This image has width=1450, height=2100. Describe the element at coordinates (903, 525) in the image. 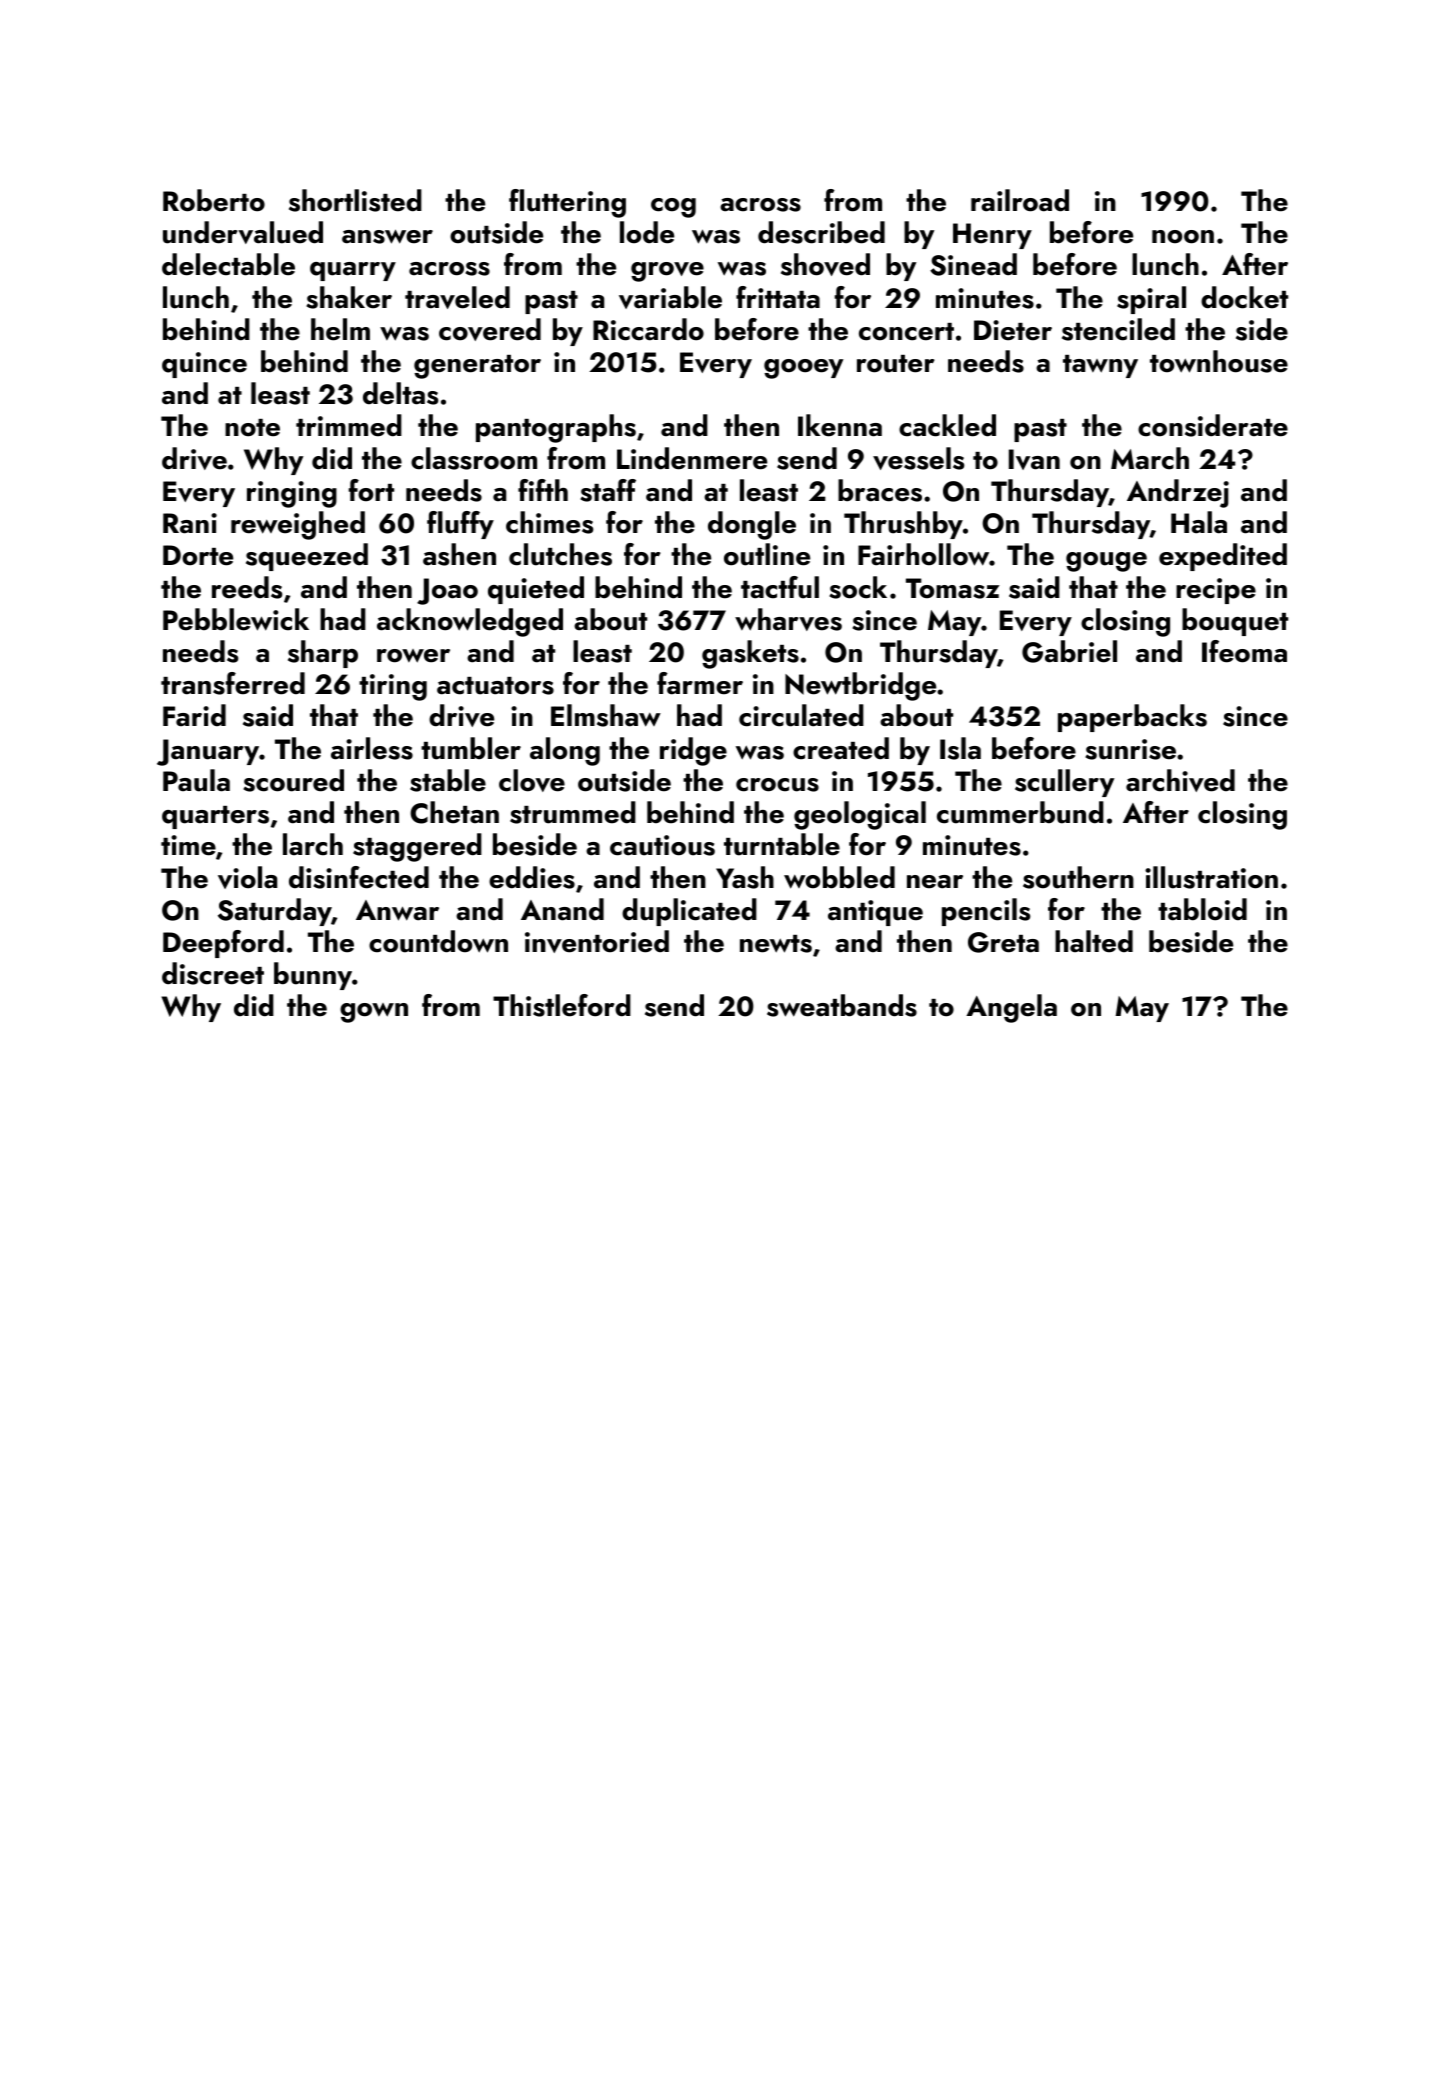

I see `Thrushby` at that location.
